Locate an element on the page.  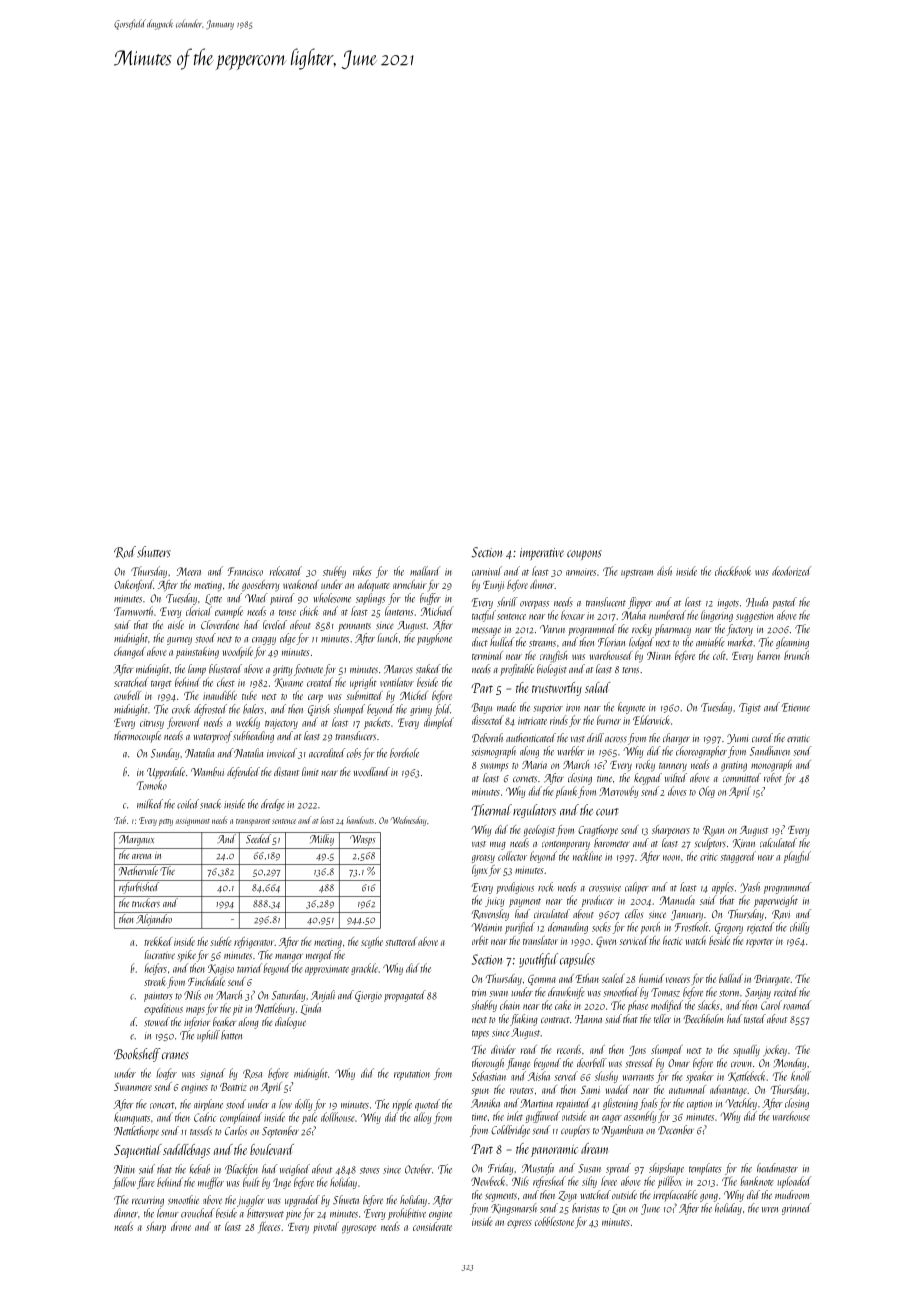
ventilator is located at coordinates (397, 682).
